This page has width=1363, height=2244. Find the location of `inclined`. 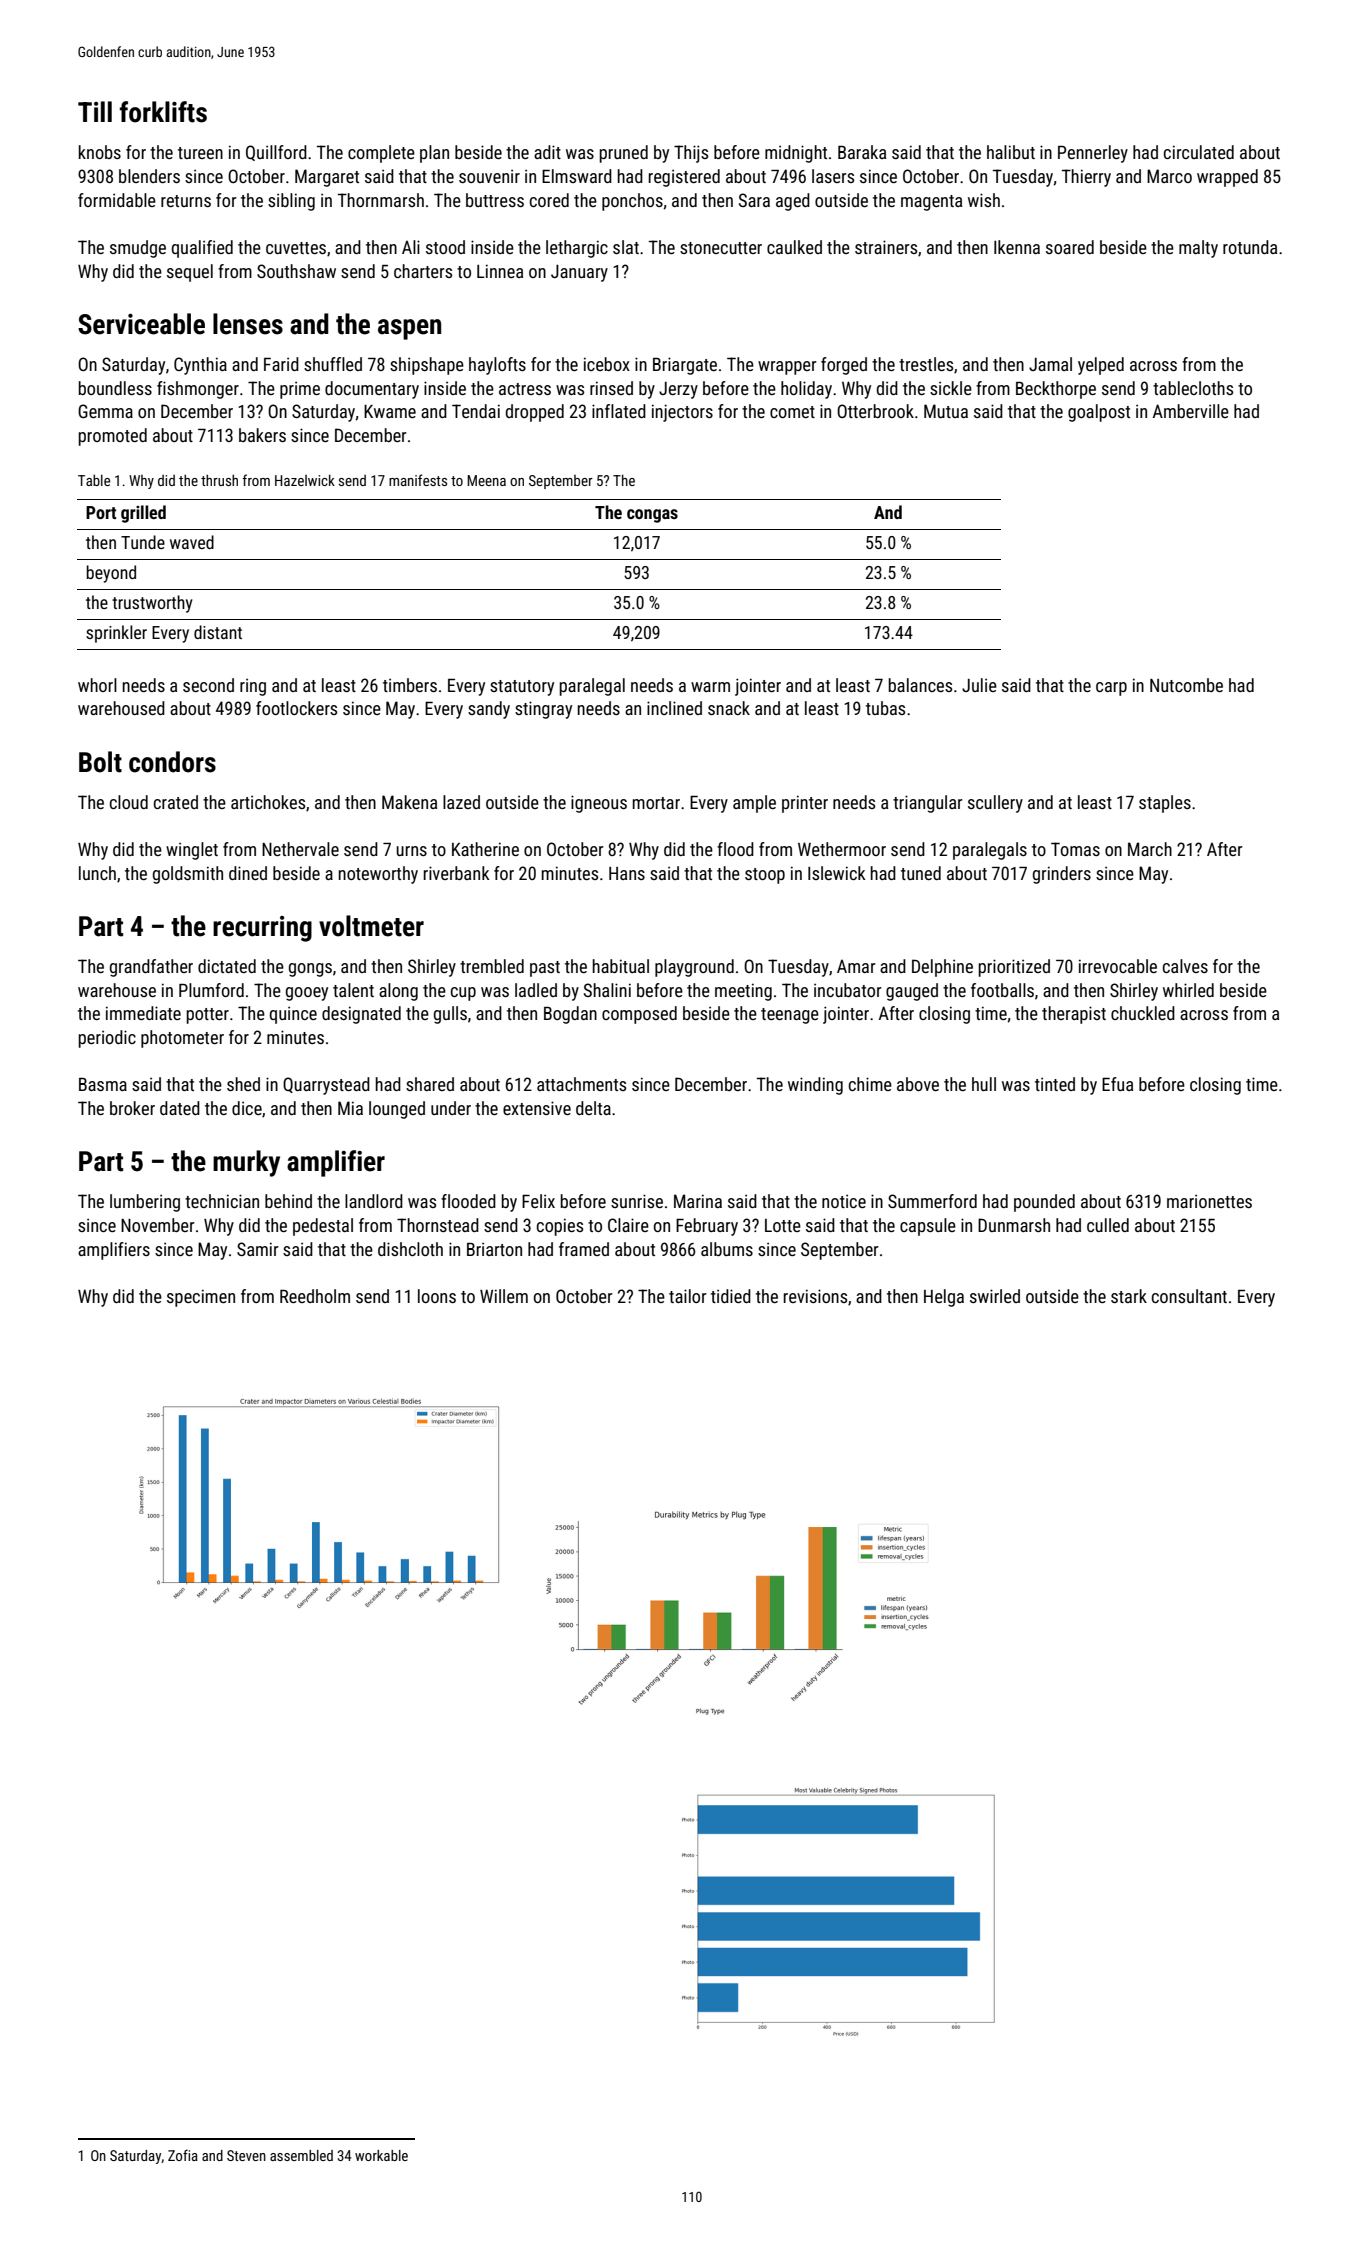

inclined is located at coordinates (674, 708).
